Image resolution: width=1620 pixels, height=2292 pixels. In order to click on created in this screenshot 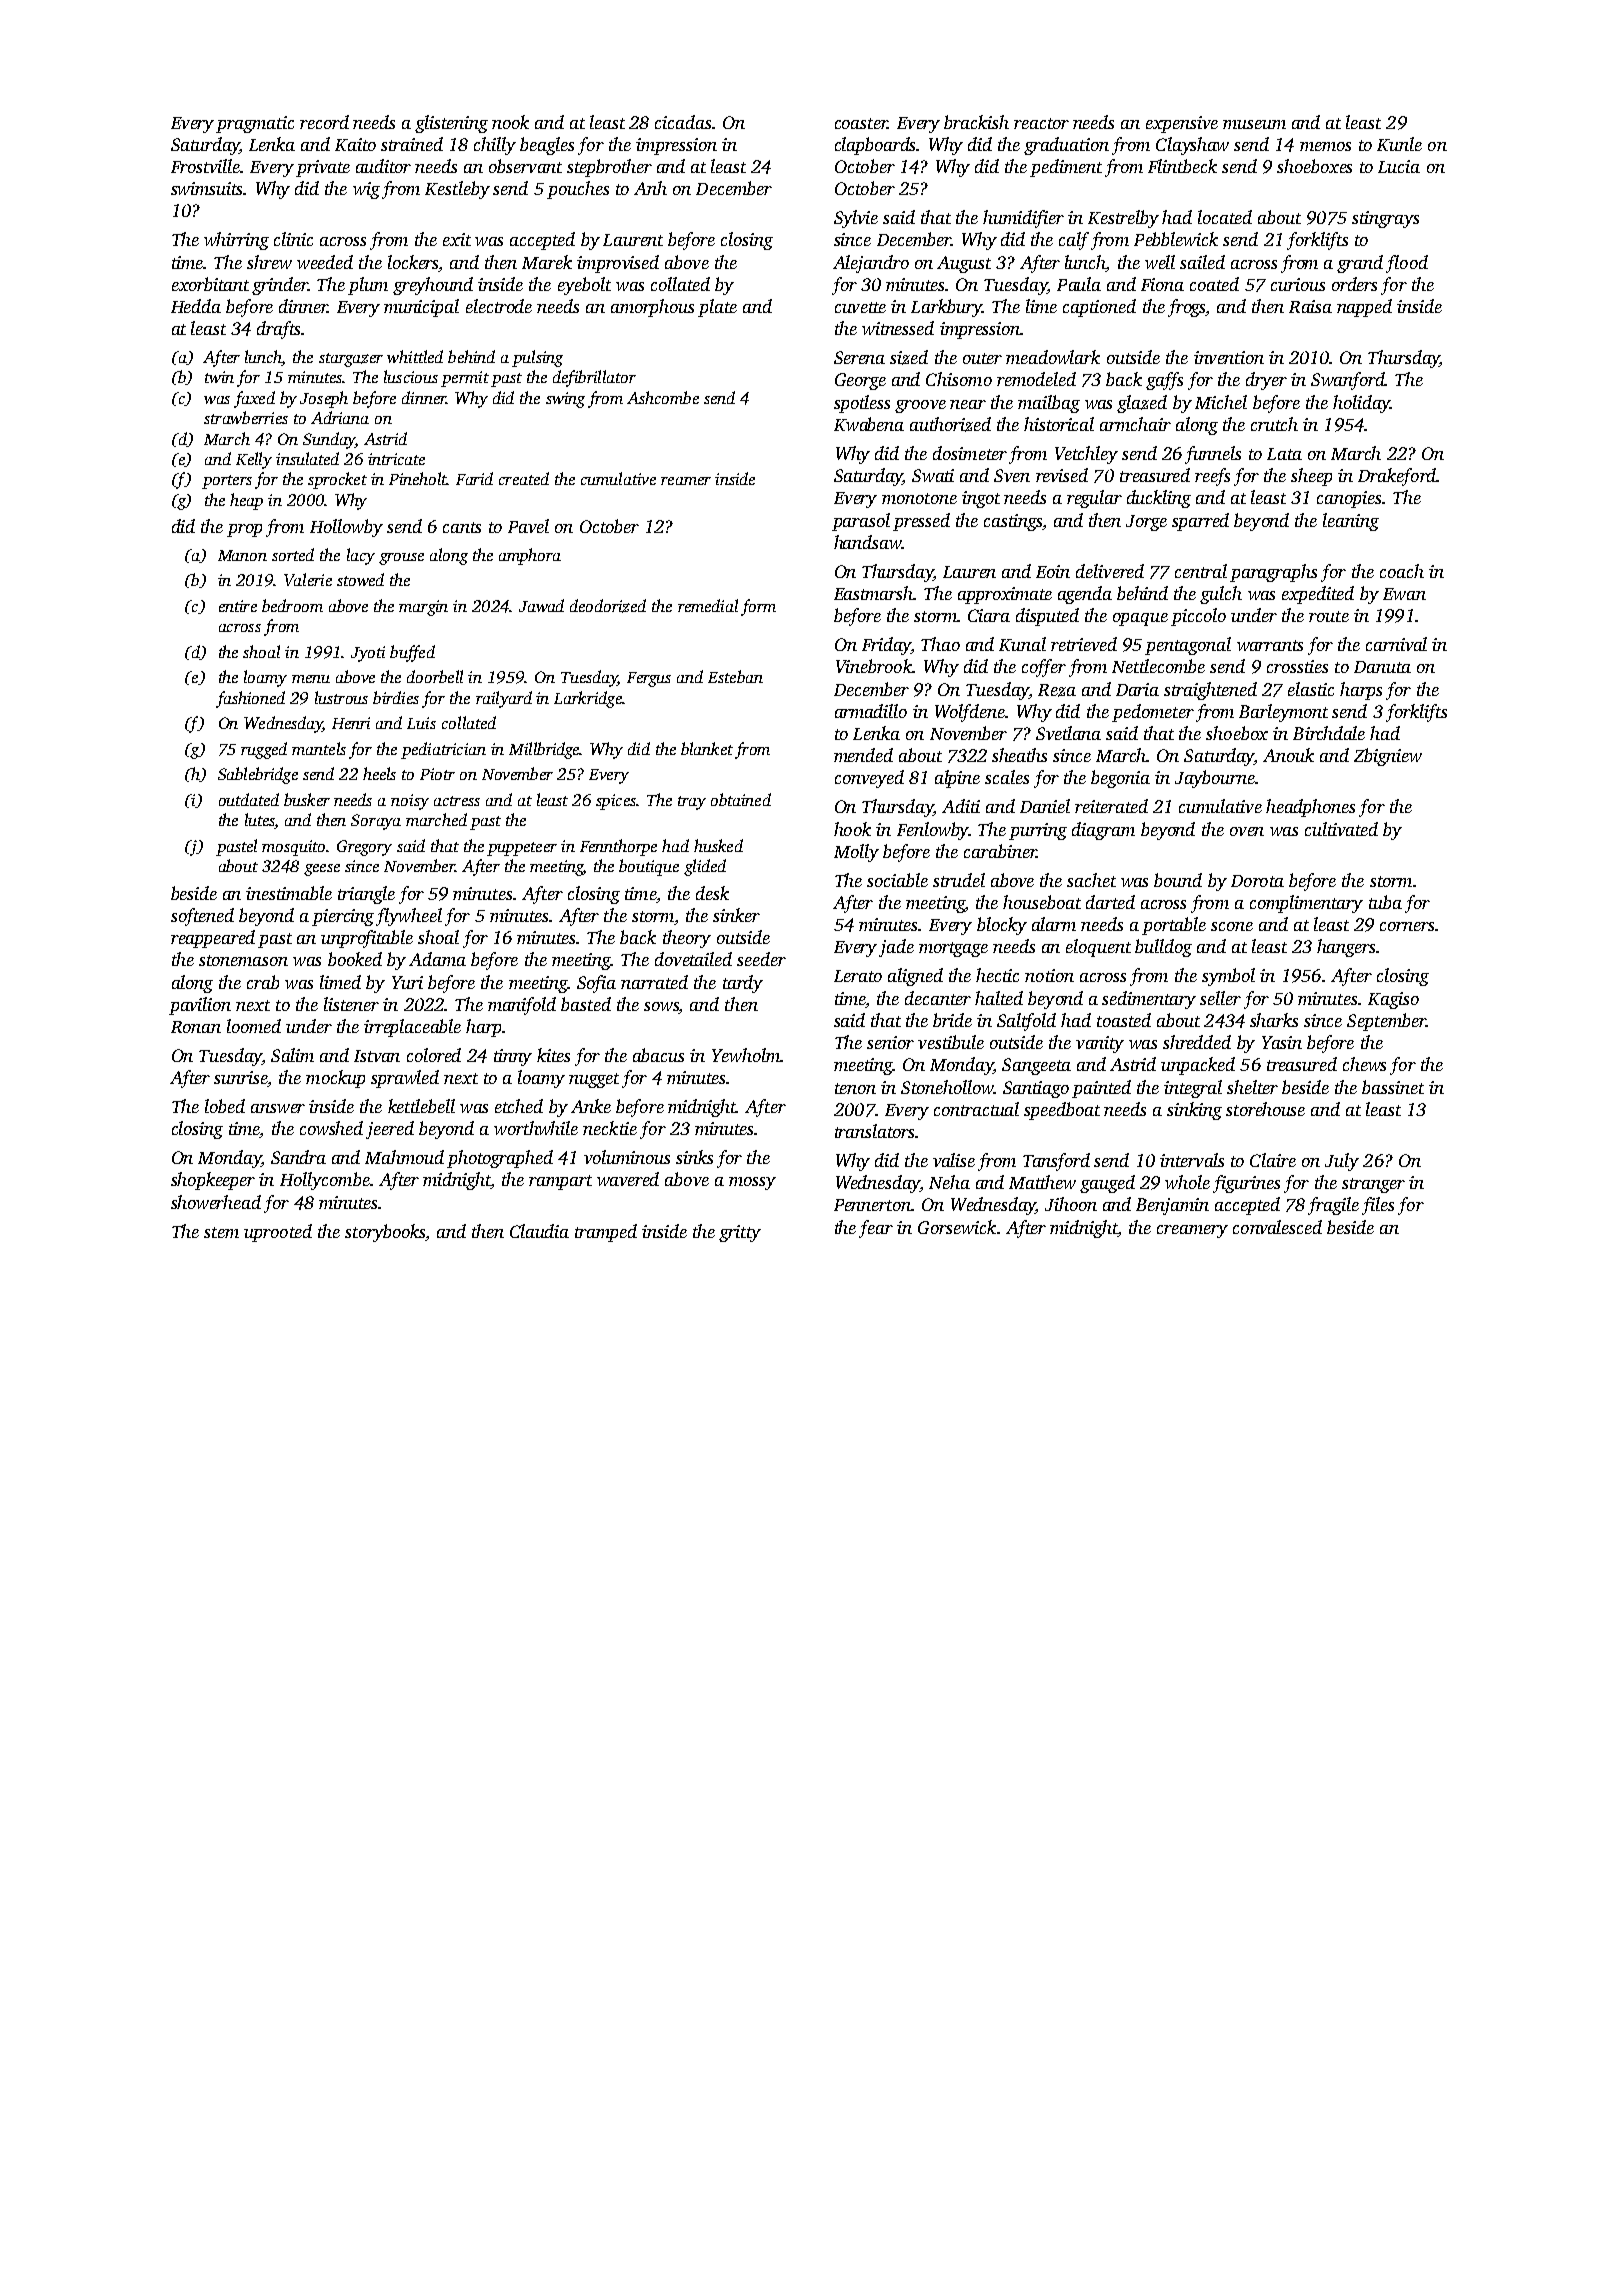, I will do `click(524, 478)`.
